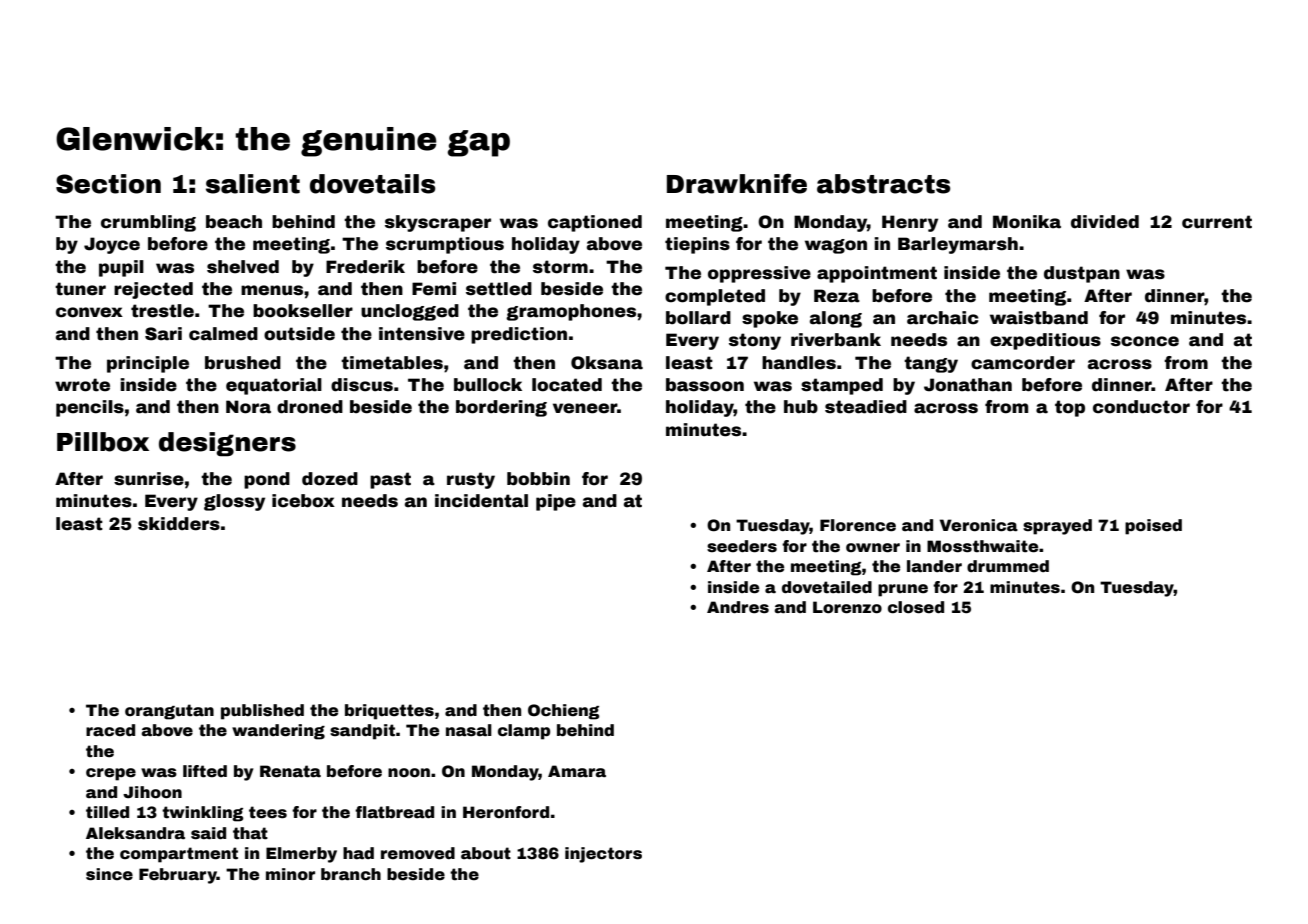  What do you see at coordinates (179, 524) in the screenshot?
I see `skidders` at bounding box center [179, 524].
